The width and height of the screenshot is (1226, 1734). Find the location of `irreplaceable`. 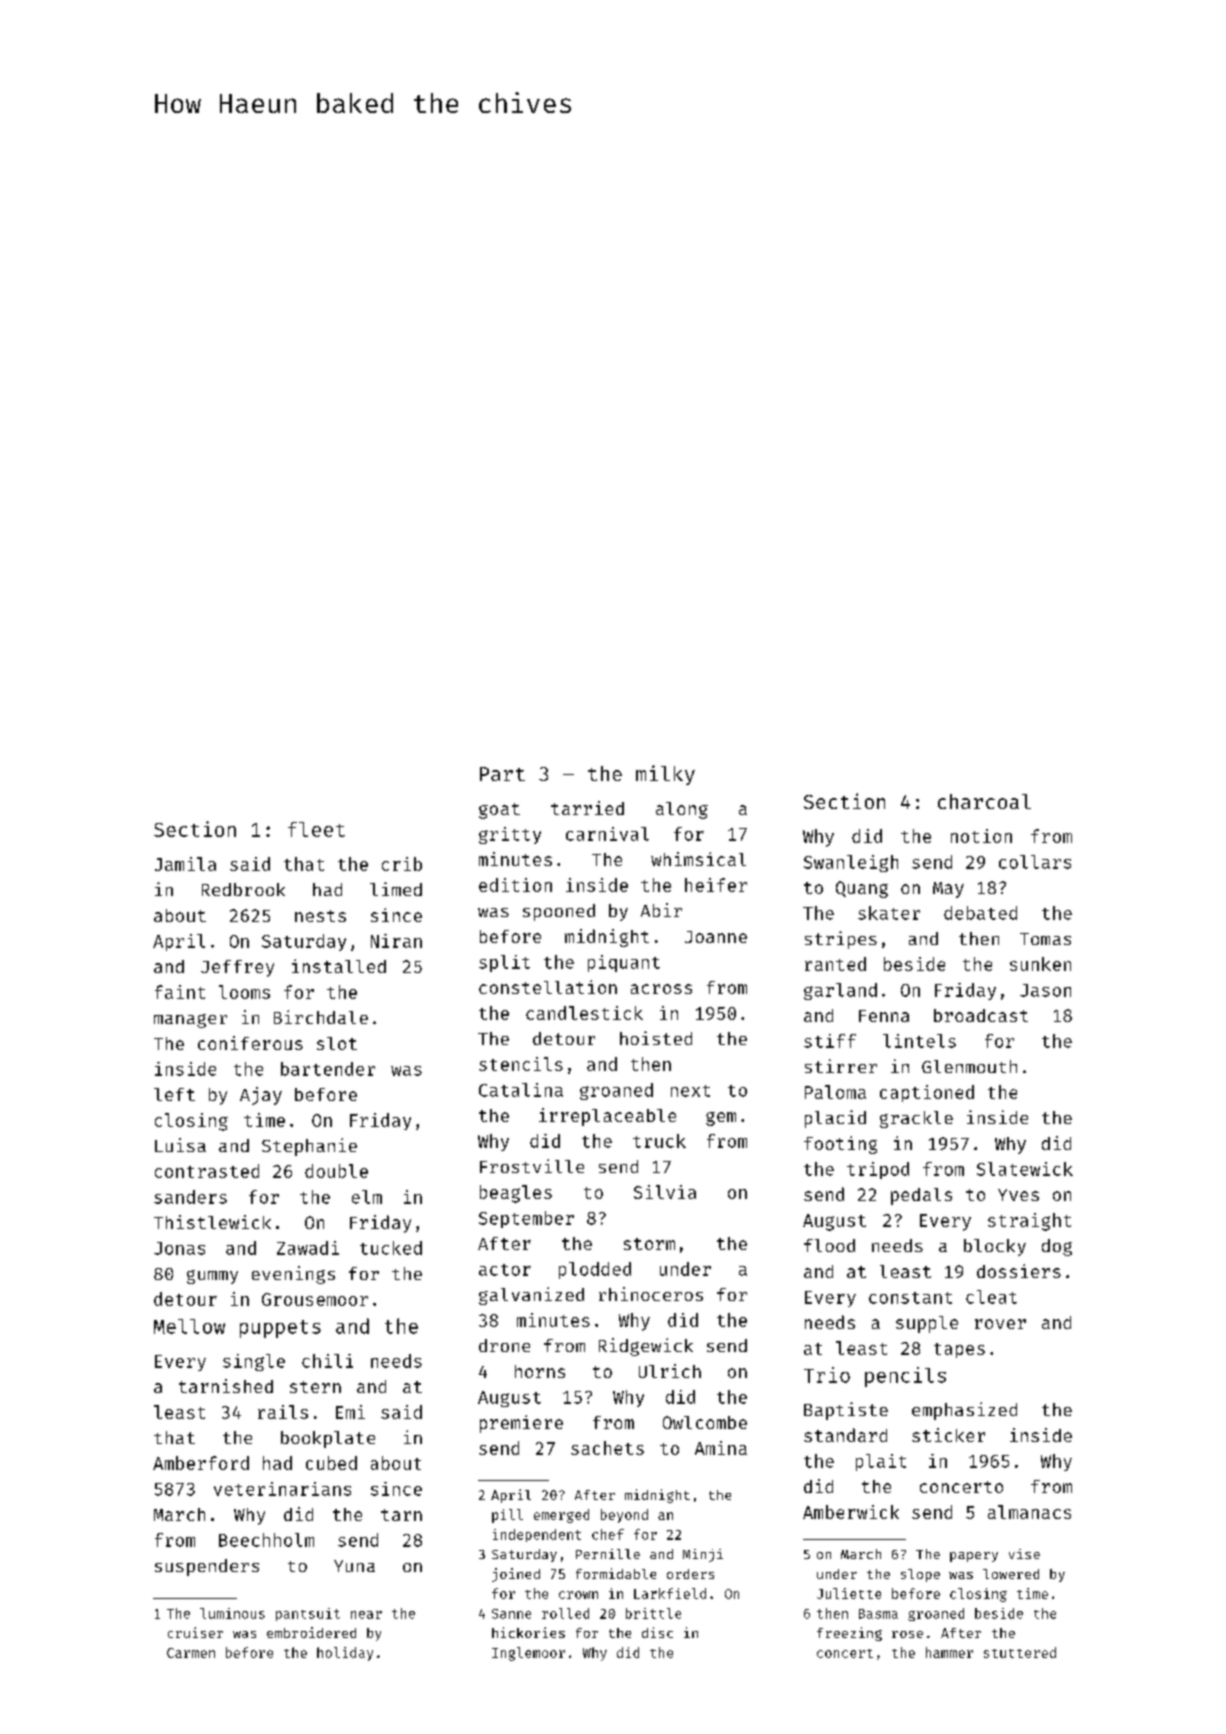

irreplaceable is located at coordinates (607, 1117).
